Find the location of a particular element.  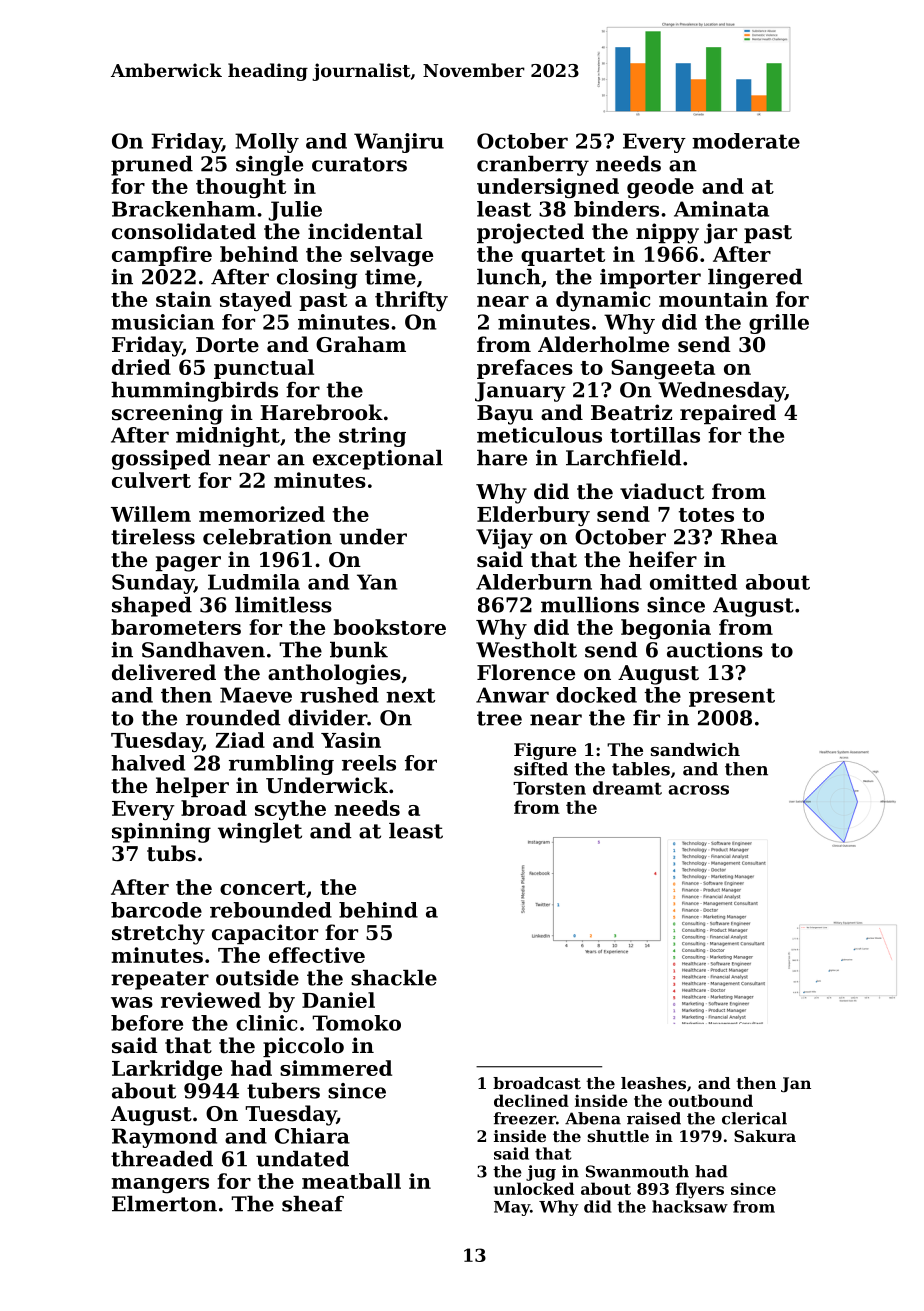

selvage is located at coordinates (391, 256).
